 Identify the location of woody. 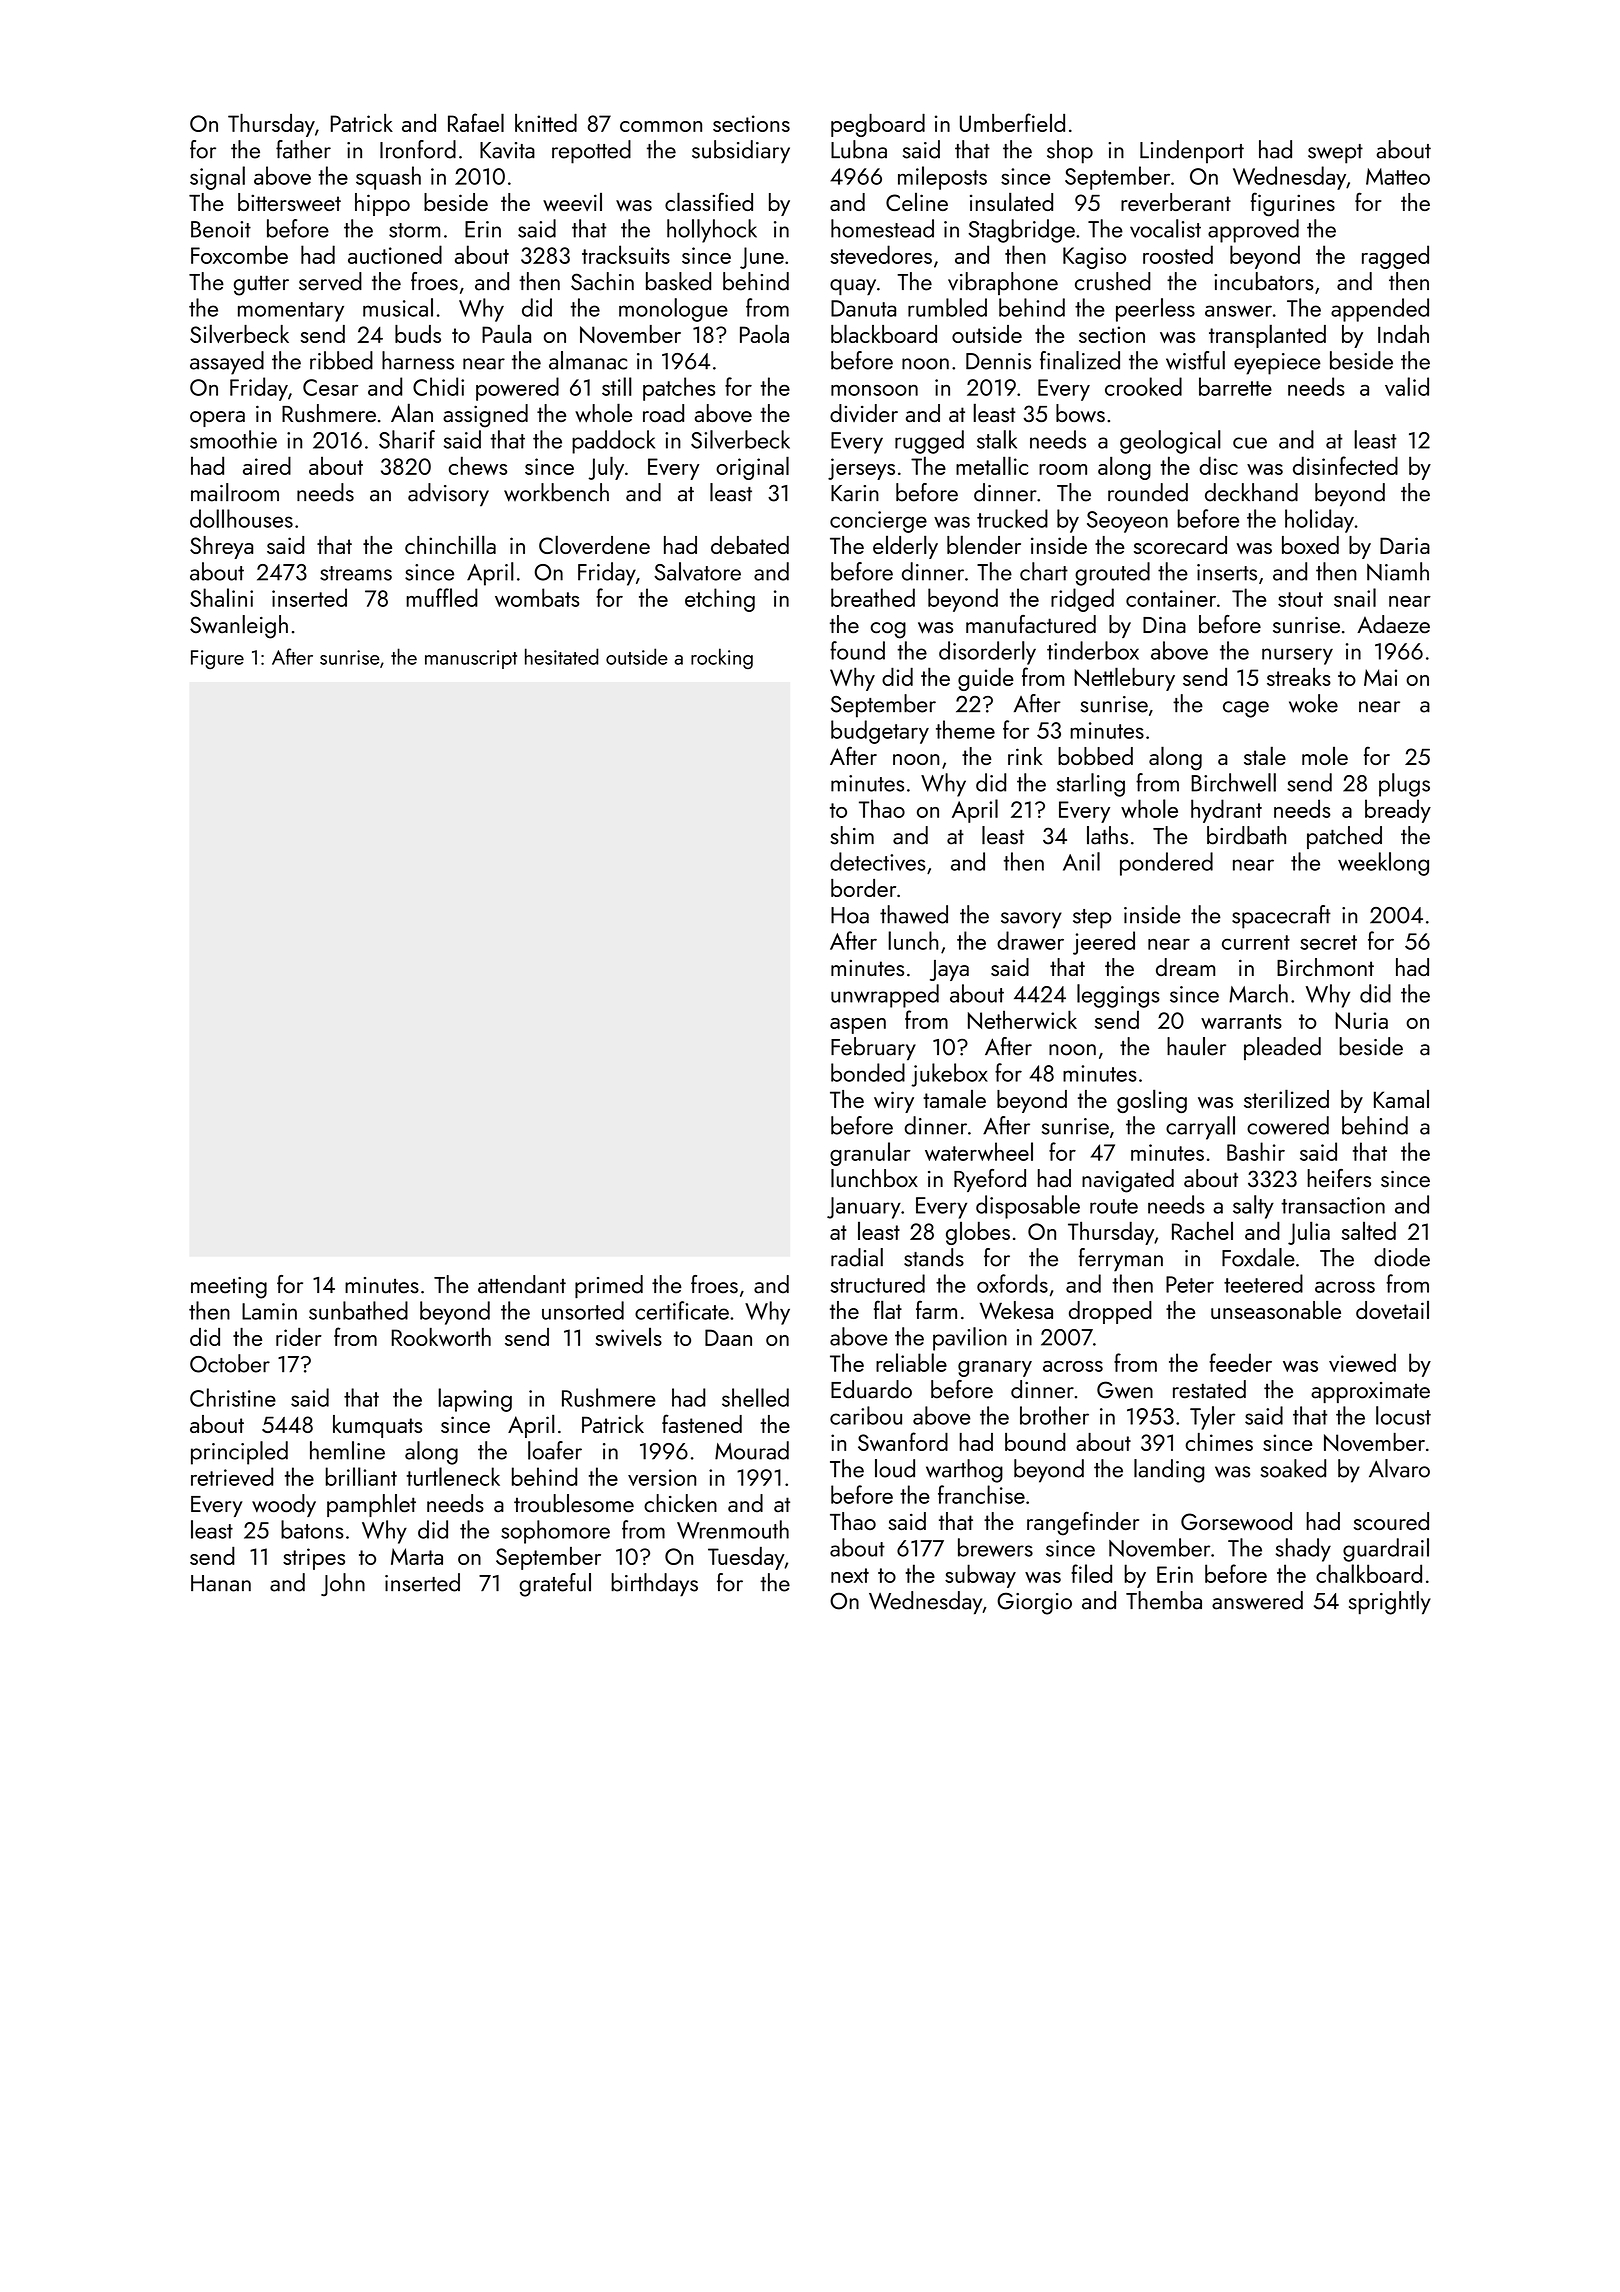
(284, 1505).
